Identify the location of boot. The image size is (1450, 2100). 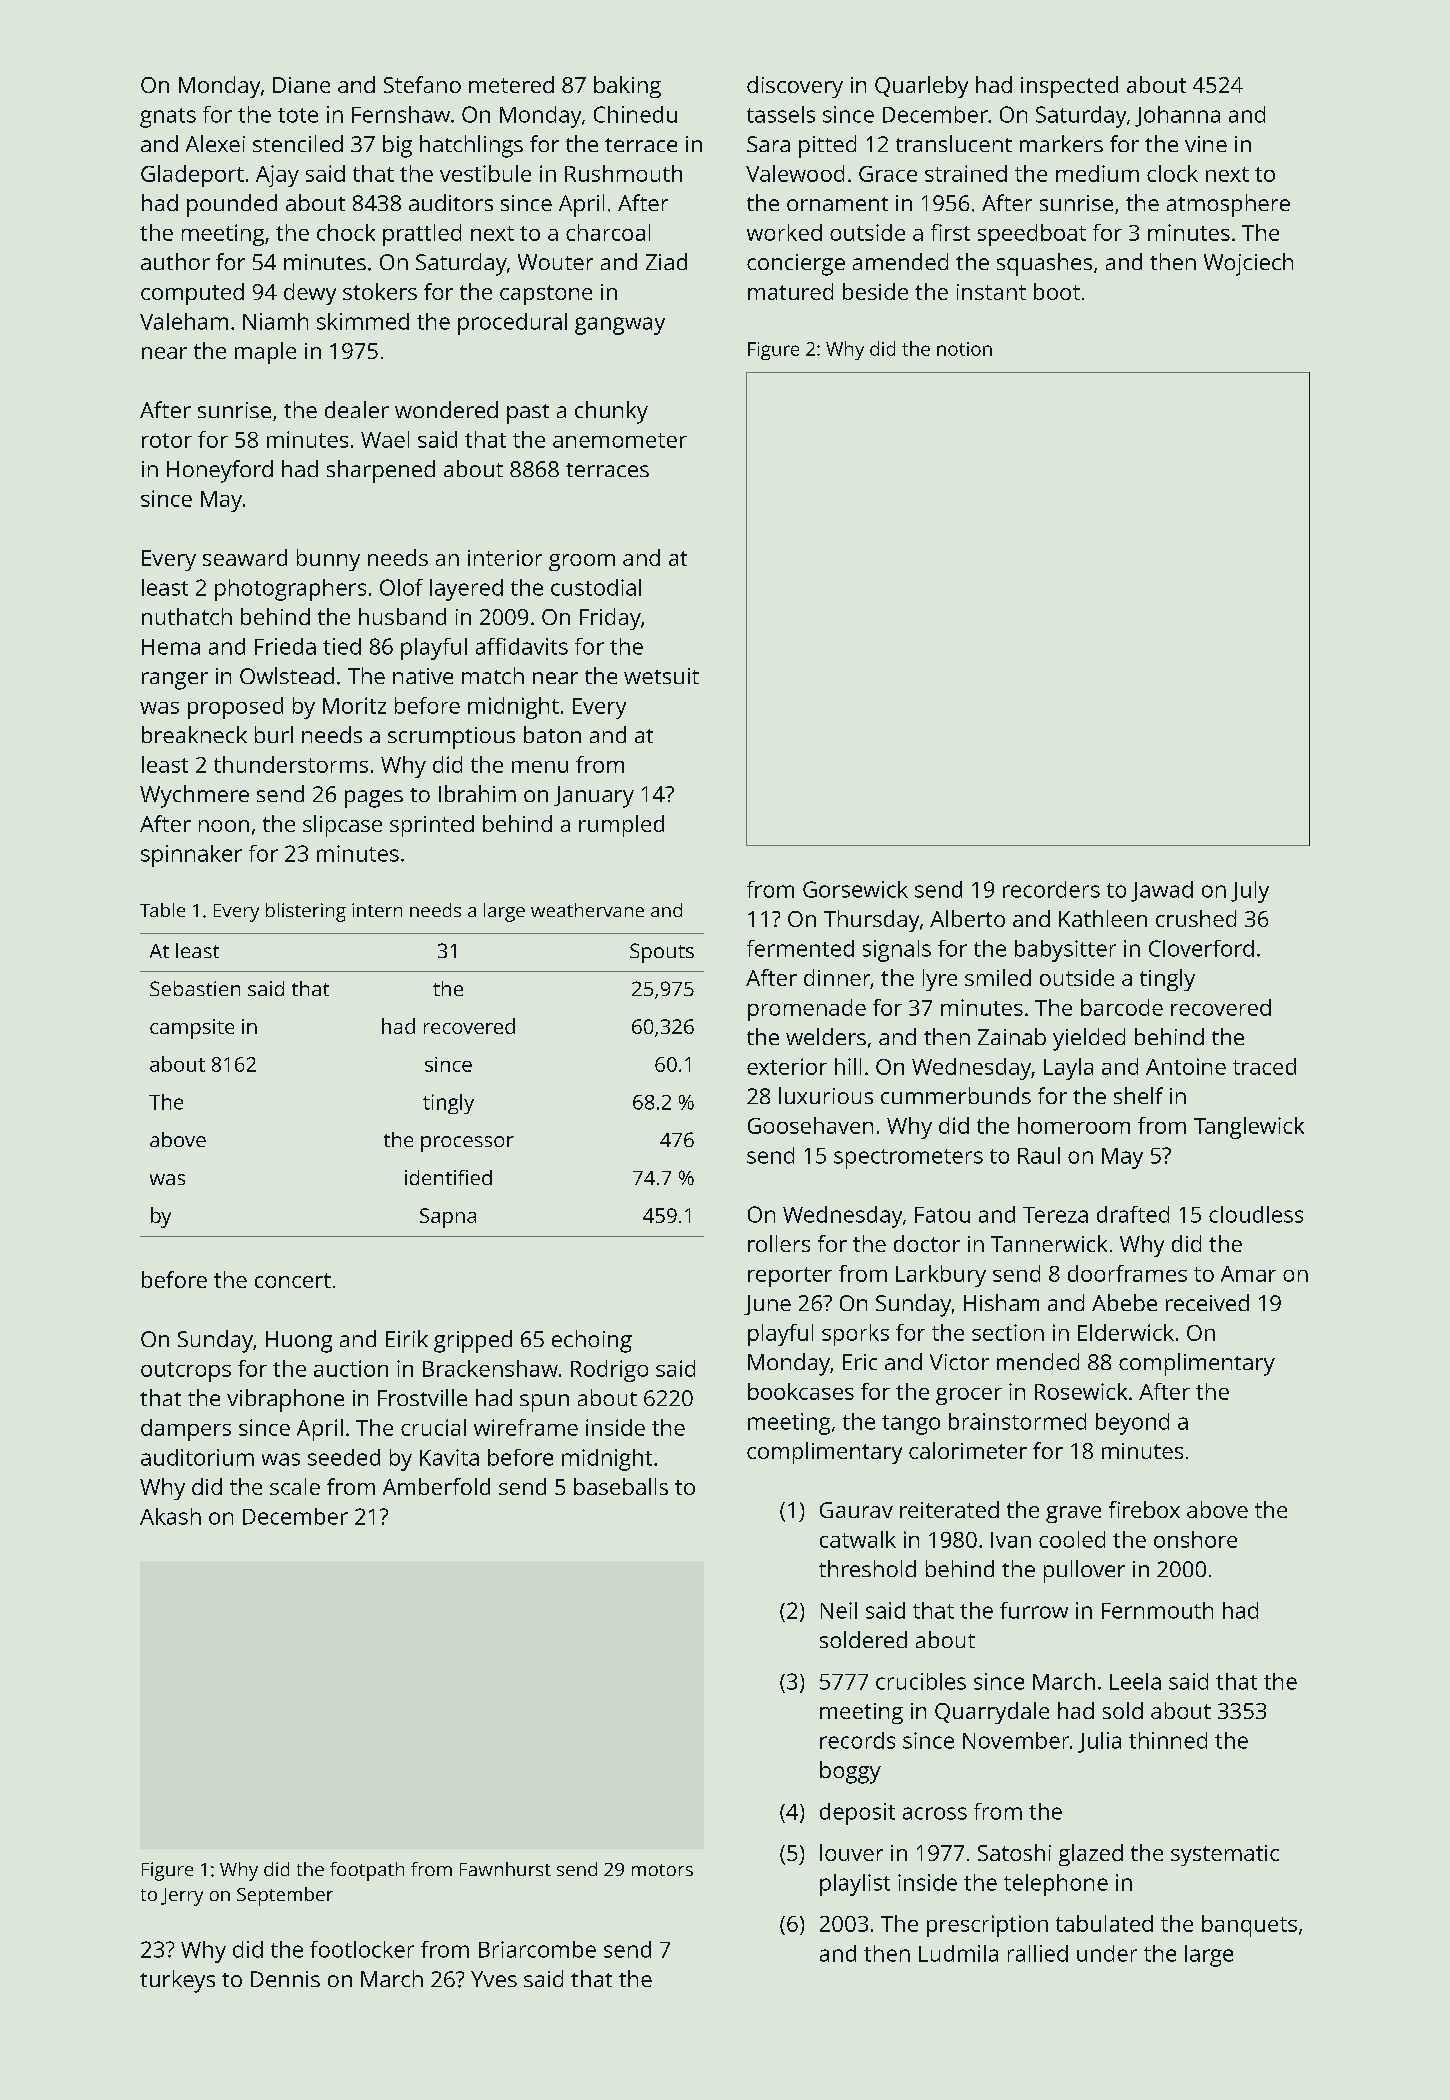
(1057, 291).
